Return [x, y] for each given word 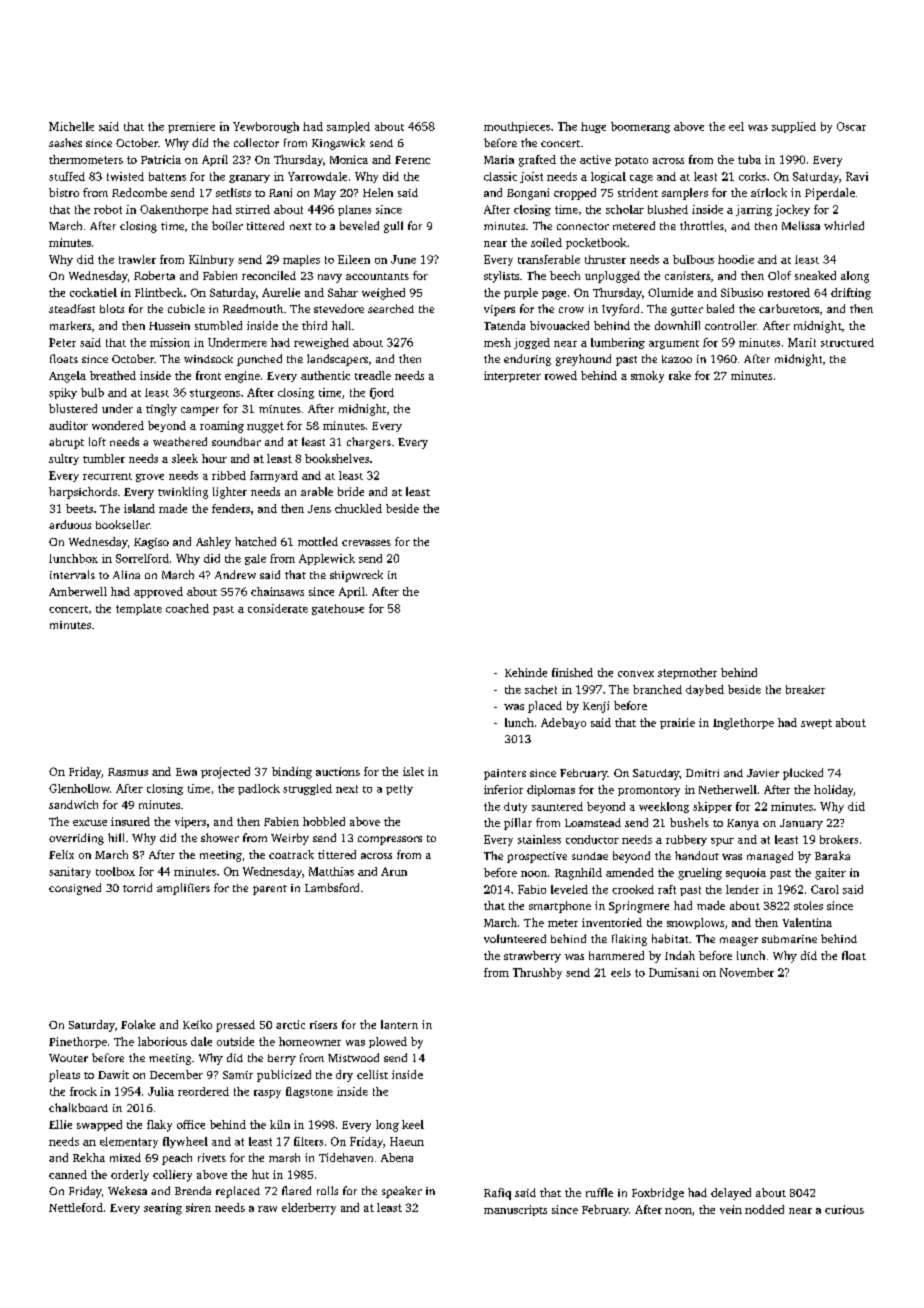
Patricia [161, 159]
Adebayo [563, 723]
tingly [161, 410]
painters [505, 774]
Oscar [851, 126]
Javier [763, 773]
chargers [369, 443]
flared [296, 1190]
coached [187, 608]
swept [816, 724]
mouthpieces [517, 127]
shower [220, 837]
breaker [805, 689]
